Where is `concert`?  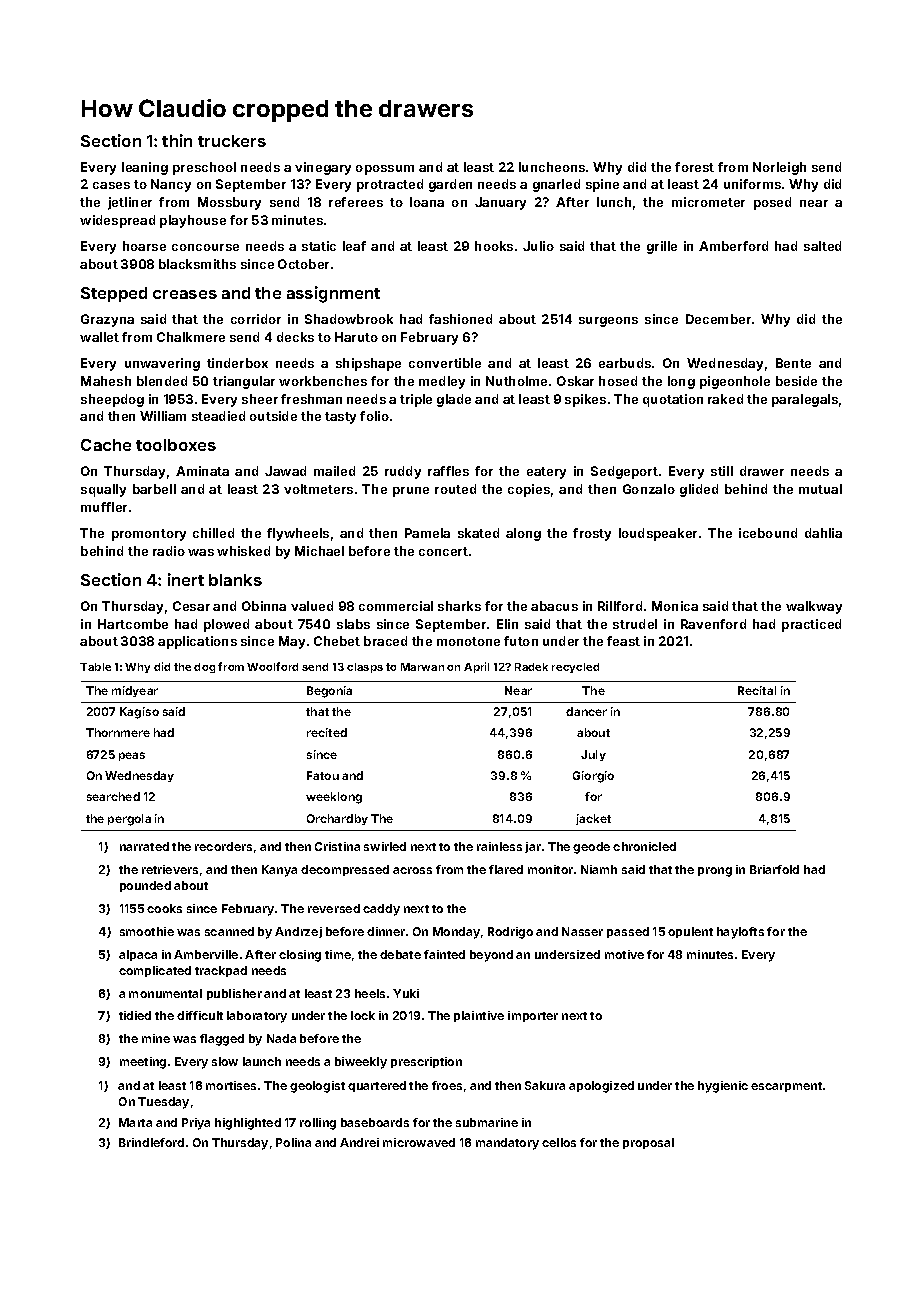
concert is located at coordinates (443, 551).
